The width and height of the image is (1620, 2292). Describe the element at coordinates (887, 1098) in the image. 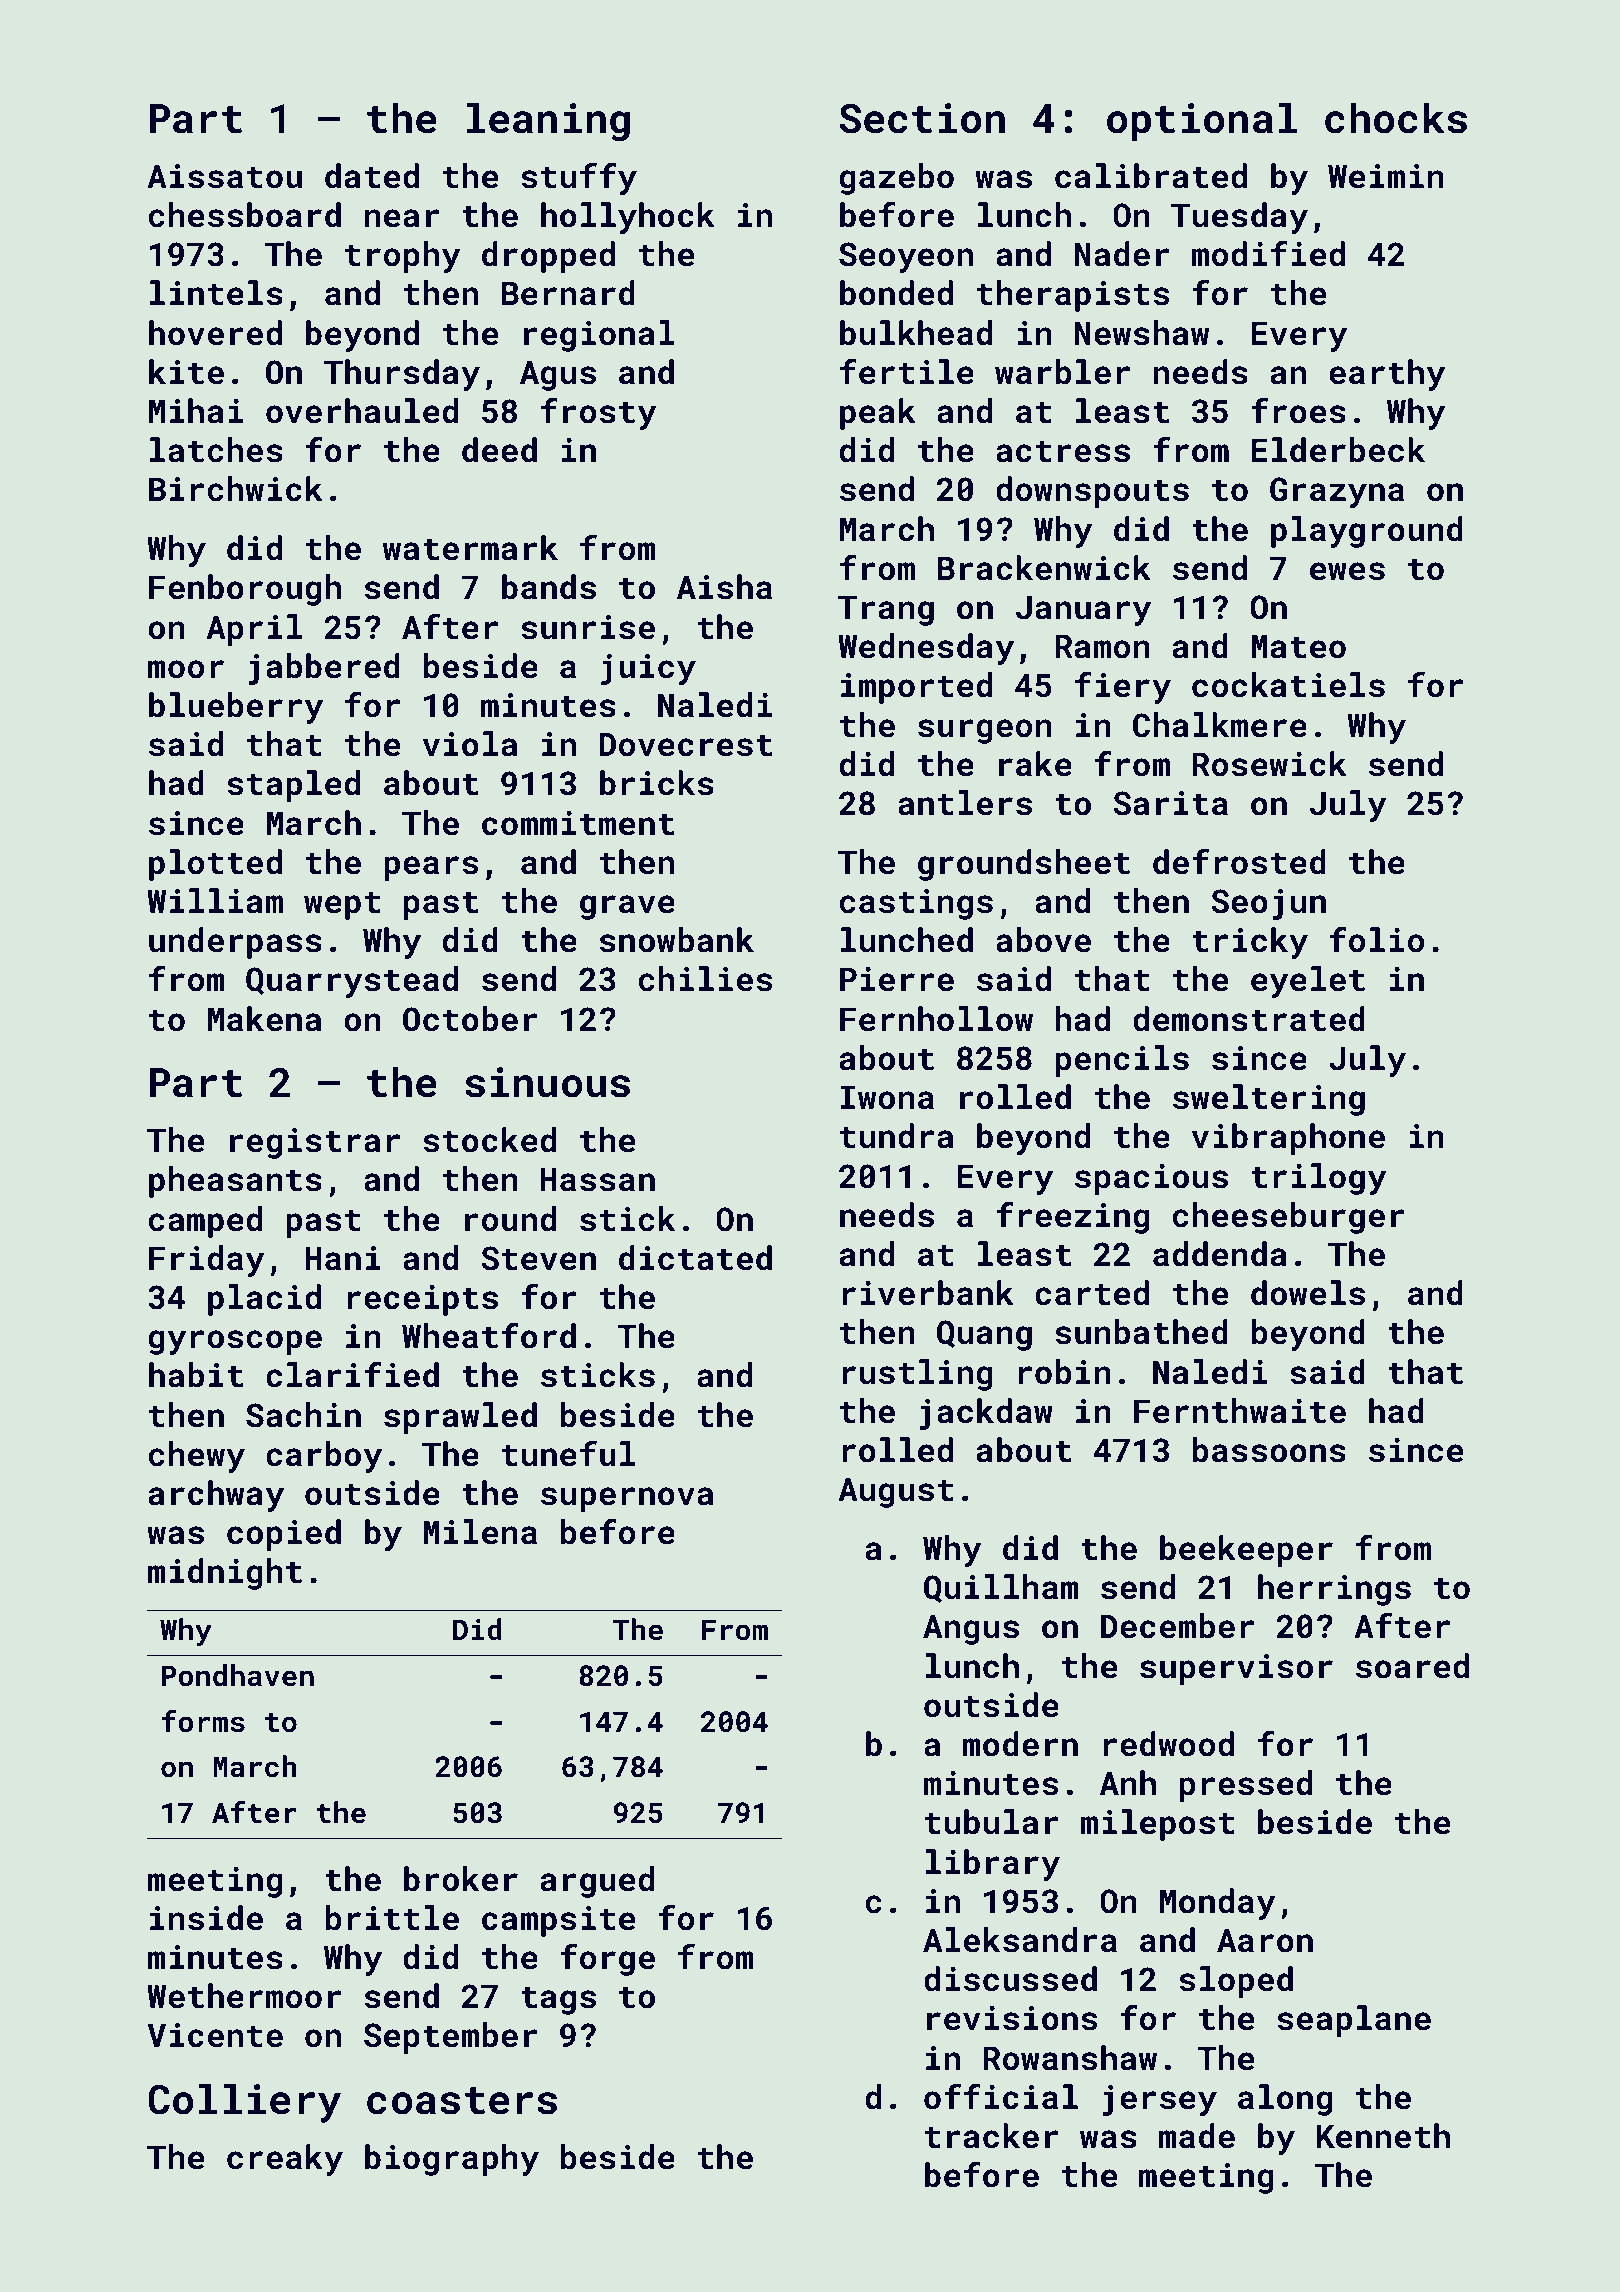

I see `Iwona` at that location.
